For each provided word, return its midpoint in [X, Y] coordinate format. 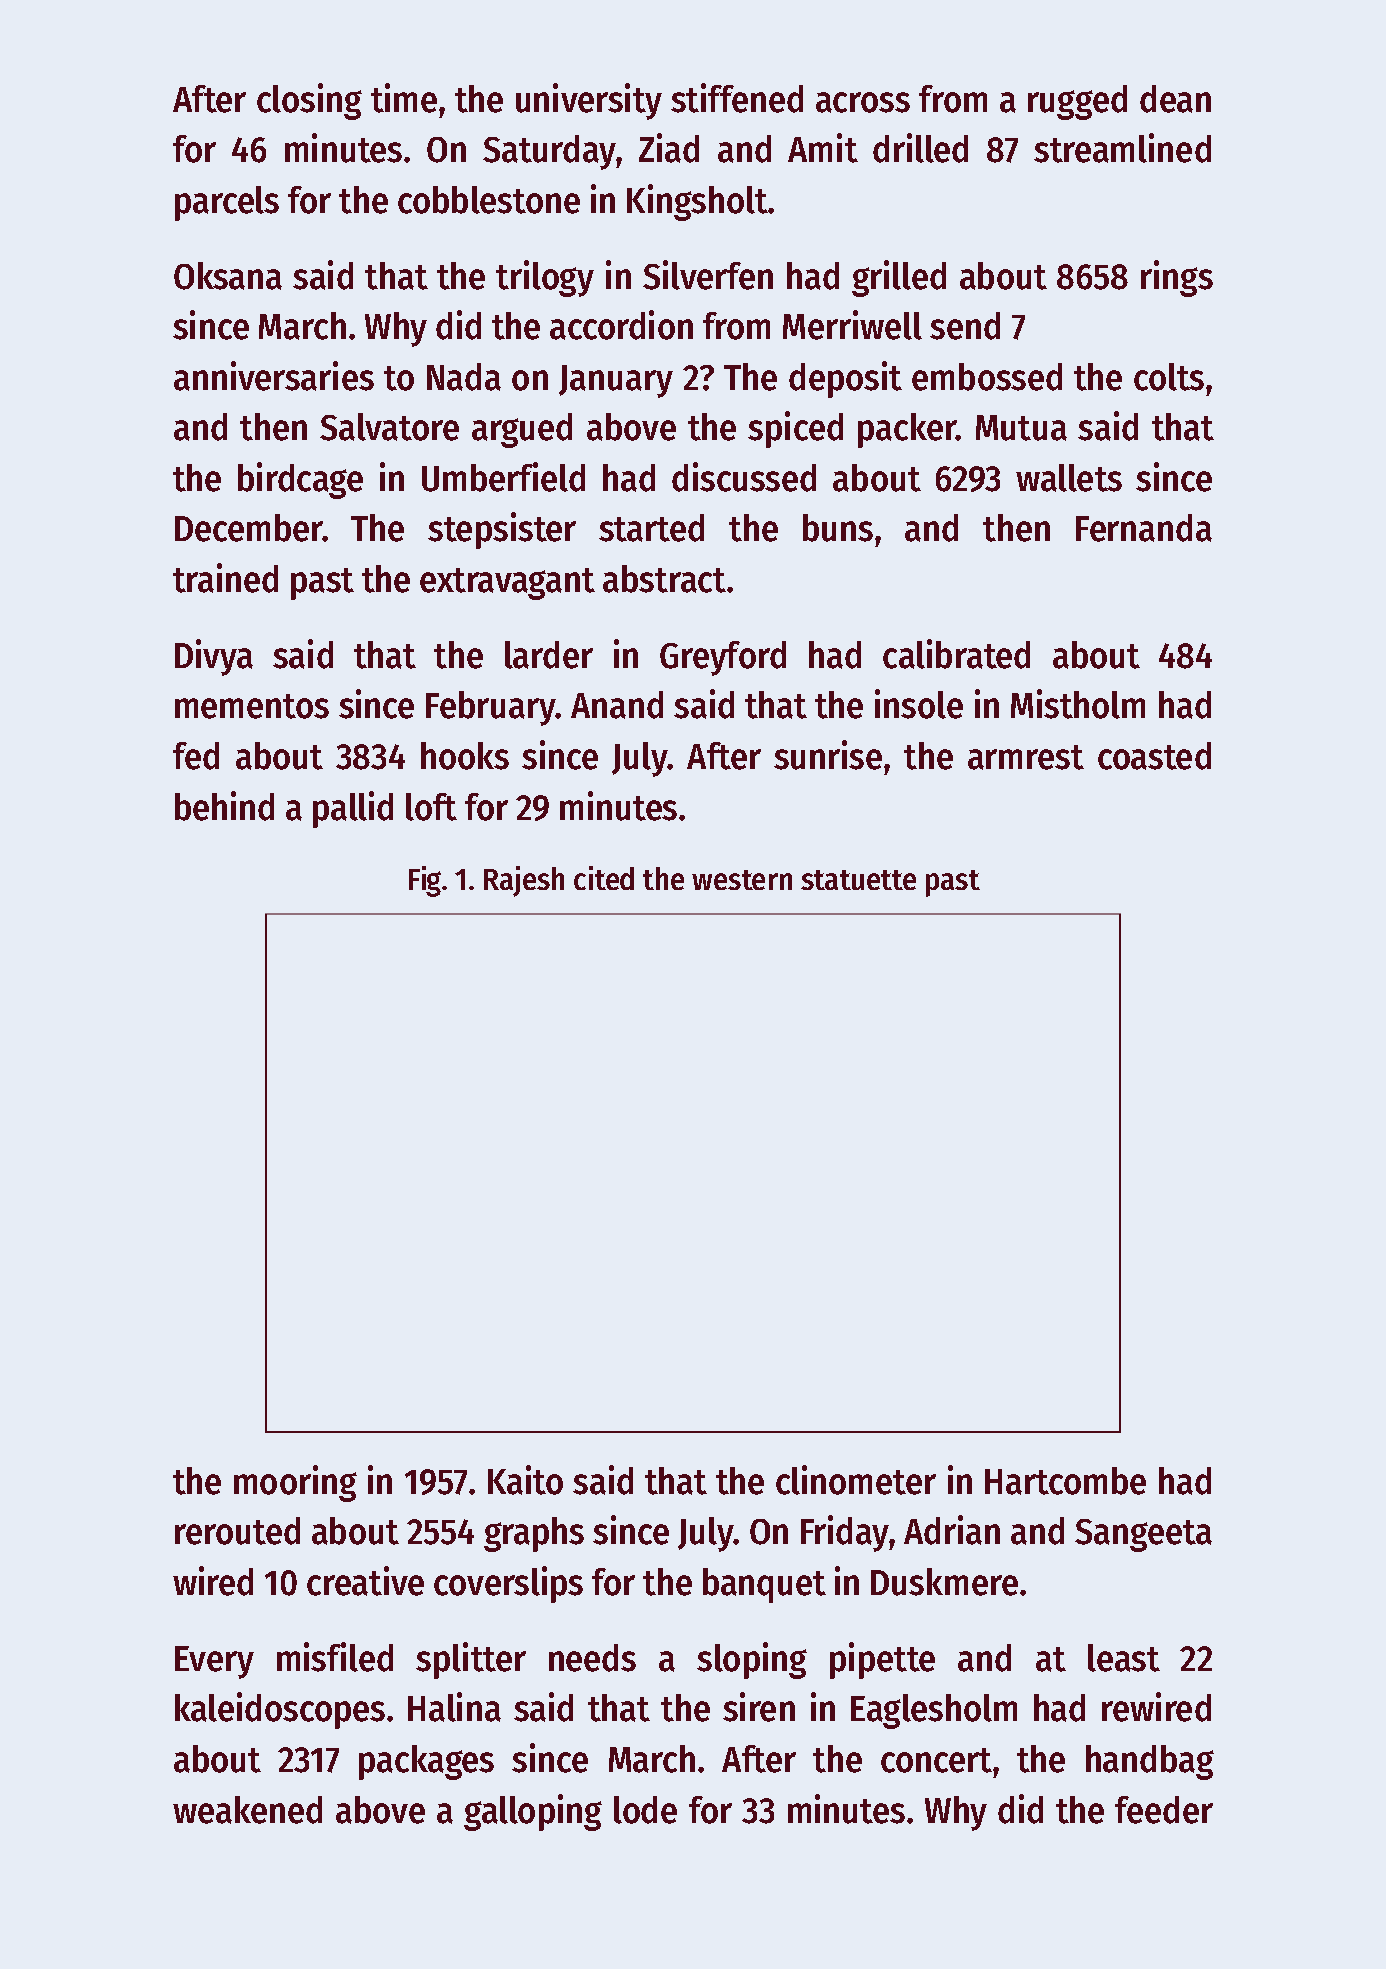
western [742, 880]
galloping [533, 1812]
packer [907, 430]
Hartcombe [1065, 1481]
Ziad [669, 148]
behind [224, 806]
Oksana [228, 276]
